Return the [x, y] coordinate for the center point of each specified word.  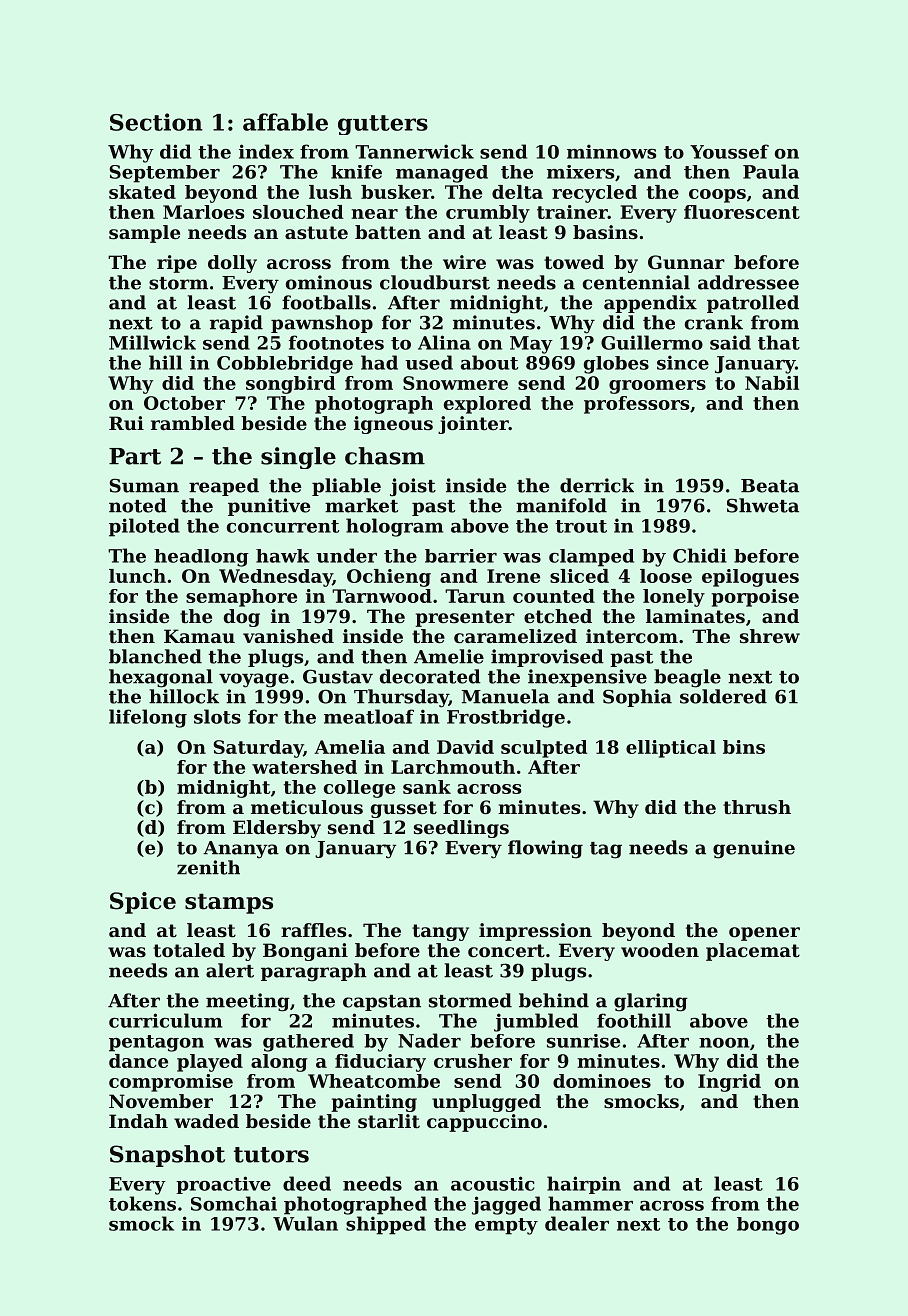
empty [506, 1226]
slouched [298, 212]
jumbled [536, 1022]
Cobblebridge [285, 365]
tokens [142, 1203]
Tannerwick [414, 151]
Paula [771, 171]
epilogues [750, 578]
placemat [753, 952]
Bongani [305, 952]
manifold [561, 505]
